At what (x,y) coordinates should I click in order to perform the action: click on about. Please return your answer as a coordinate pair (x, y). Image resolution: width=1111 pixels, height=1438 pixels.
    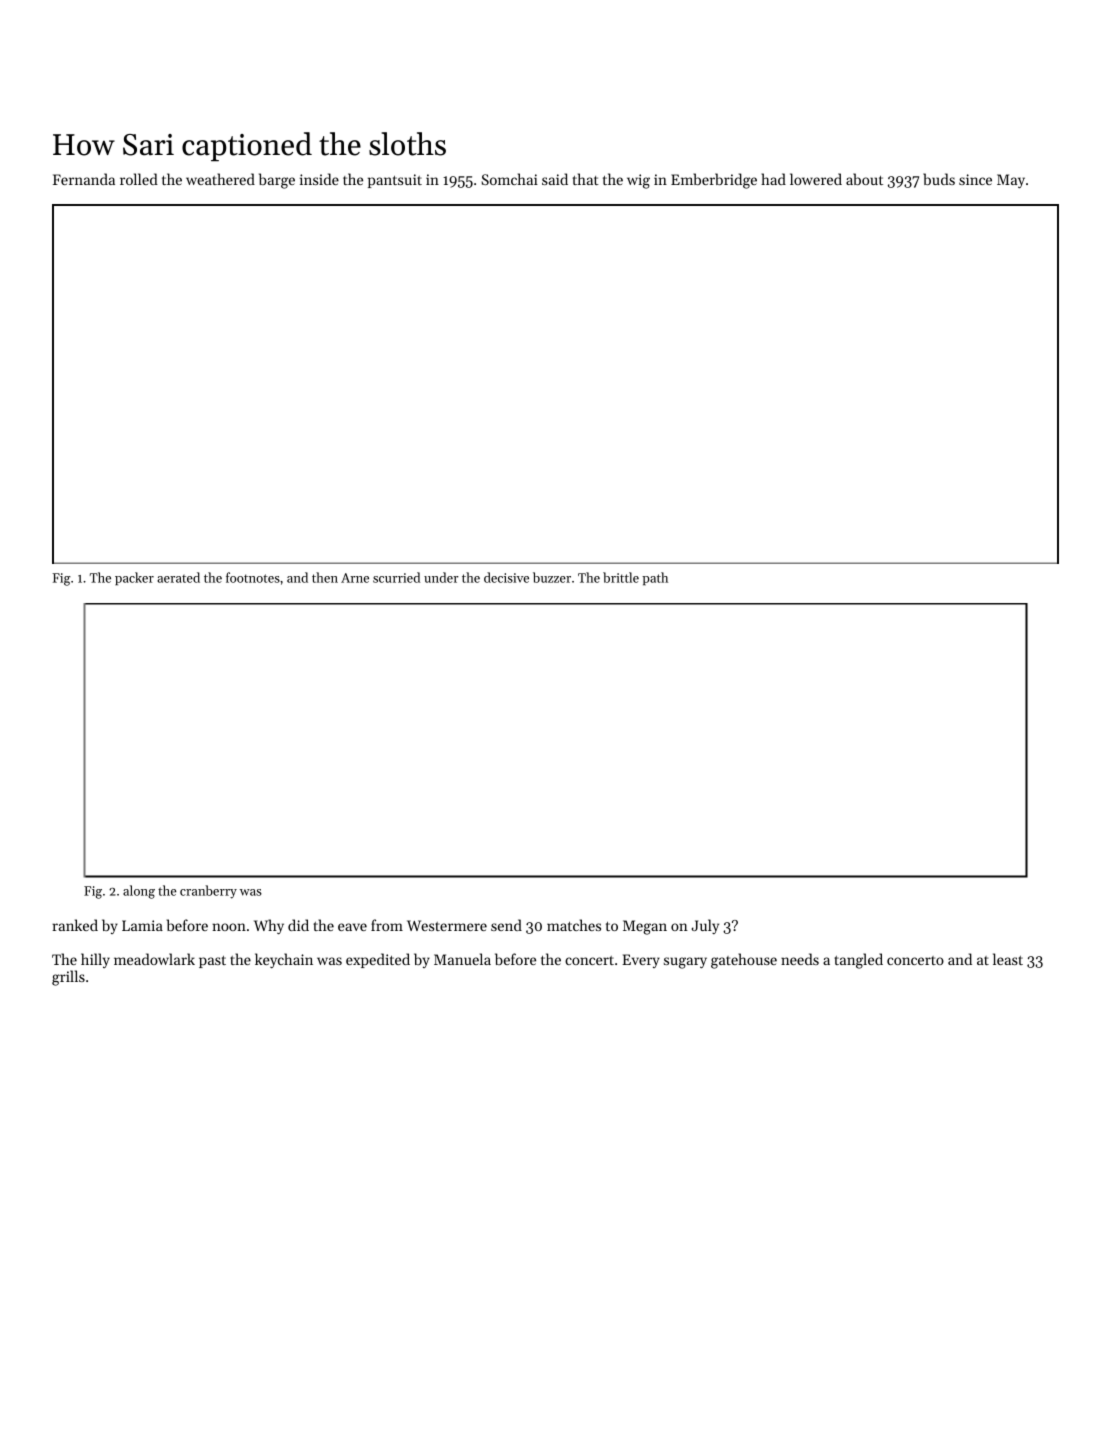
    Looking at the image, I should click on (864, 179).
